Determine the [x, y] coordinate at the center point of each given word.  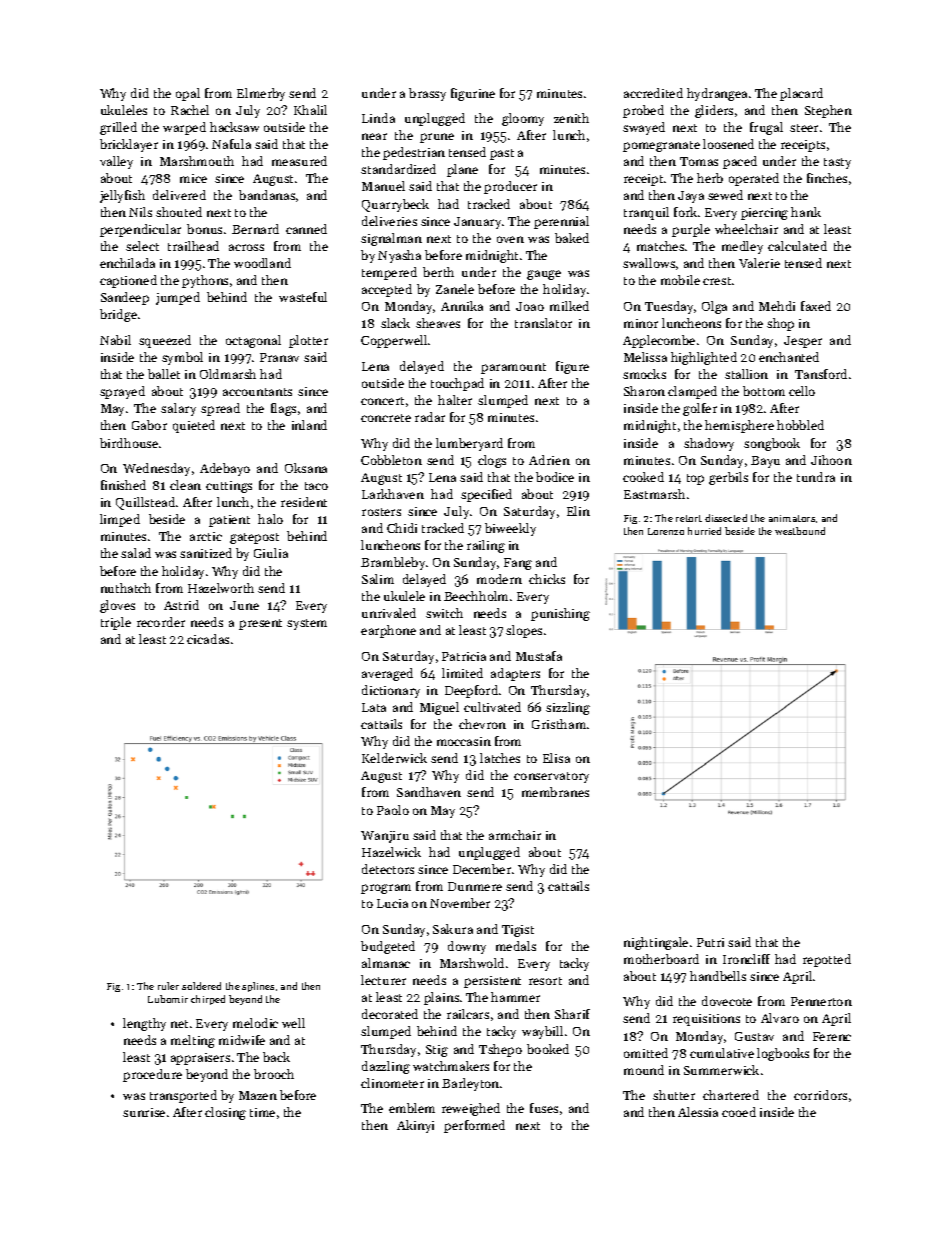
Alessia [698, 1112]
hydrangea [717, 94]
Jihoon [831, 460]
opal [188, 94]
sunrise [144, 1112]
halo [270, 519]
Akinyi [415, 1126]
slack [395, 323]
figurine [473, 94]
